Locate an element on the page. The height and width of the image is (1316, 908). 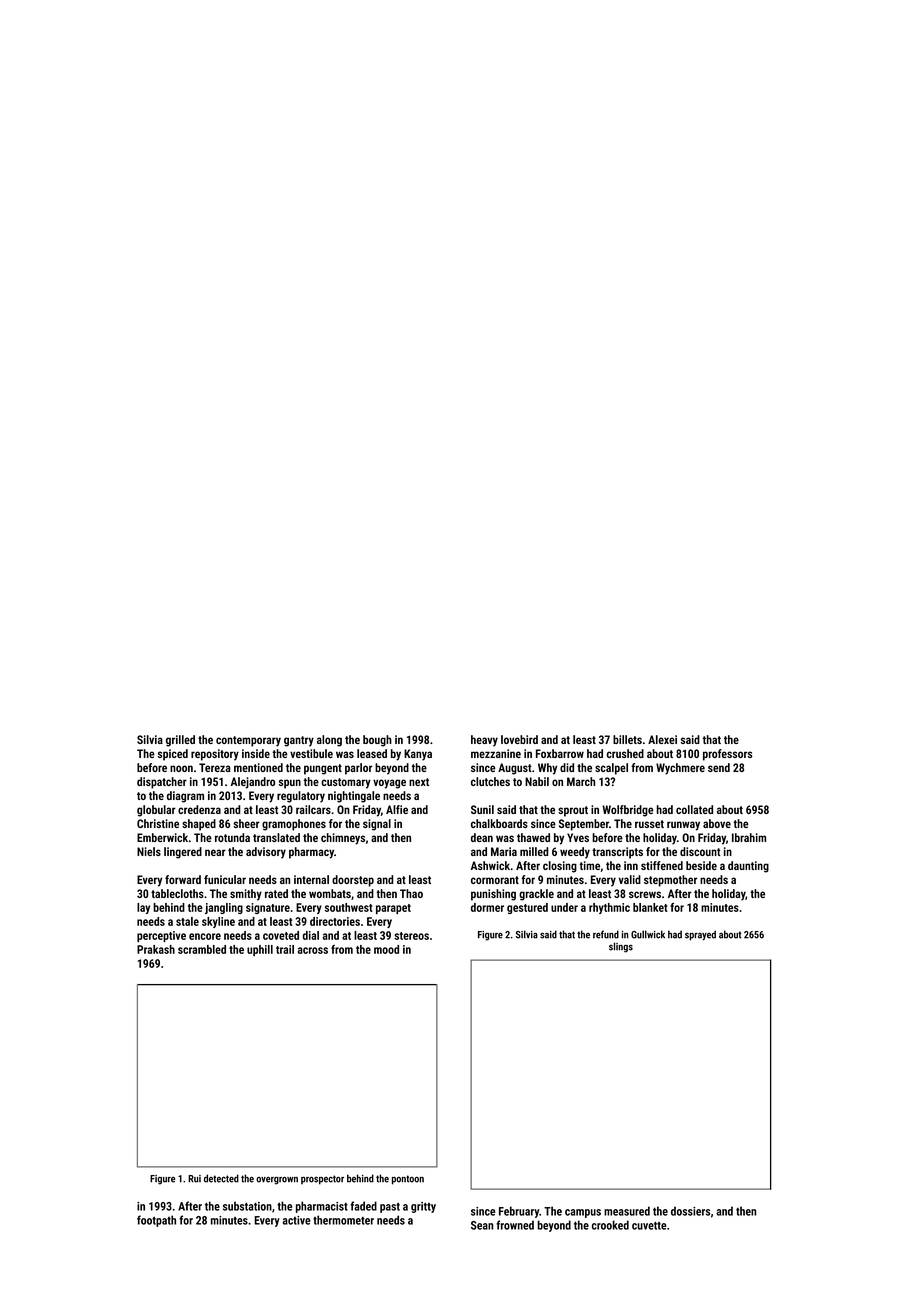
Maria is located at coordinates (504, 851).
